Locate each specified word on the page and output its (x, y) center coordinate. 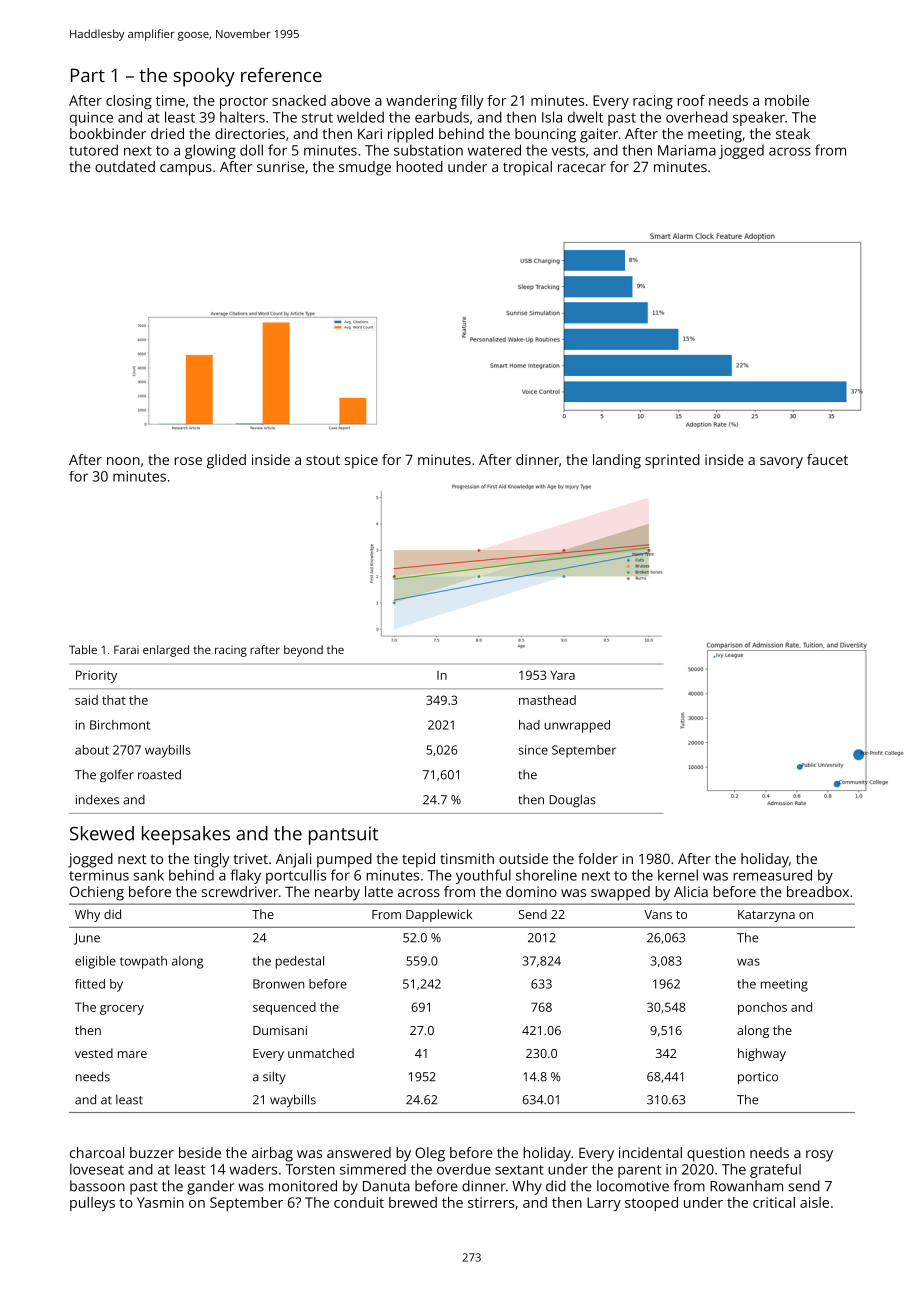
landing (617, 461)
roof (691, 100)
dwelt (585, 117)
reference (281, 74)
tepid (418, 860)
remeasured (772, 875)
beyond (303, 651)
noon (123, 461)
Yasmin (160, 1202)
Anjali (293, 860)
